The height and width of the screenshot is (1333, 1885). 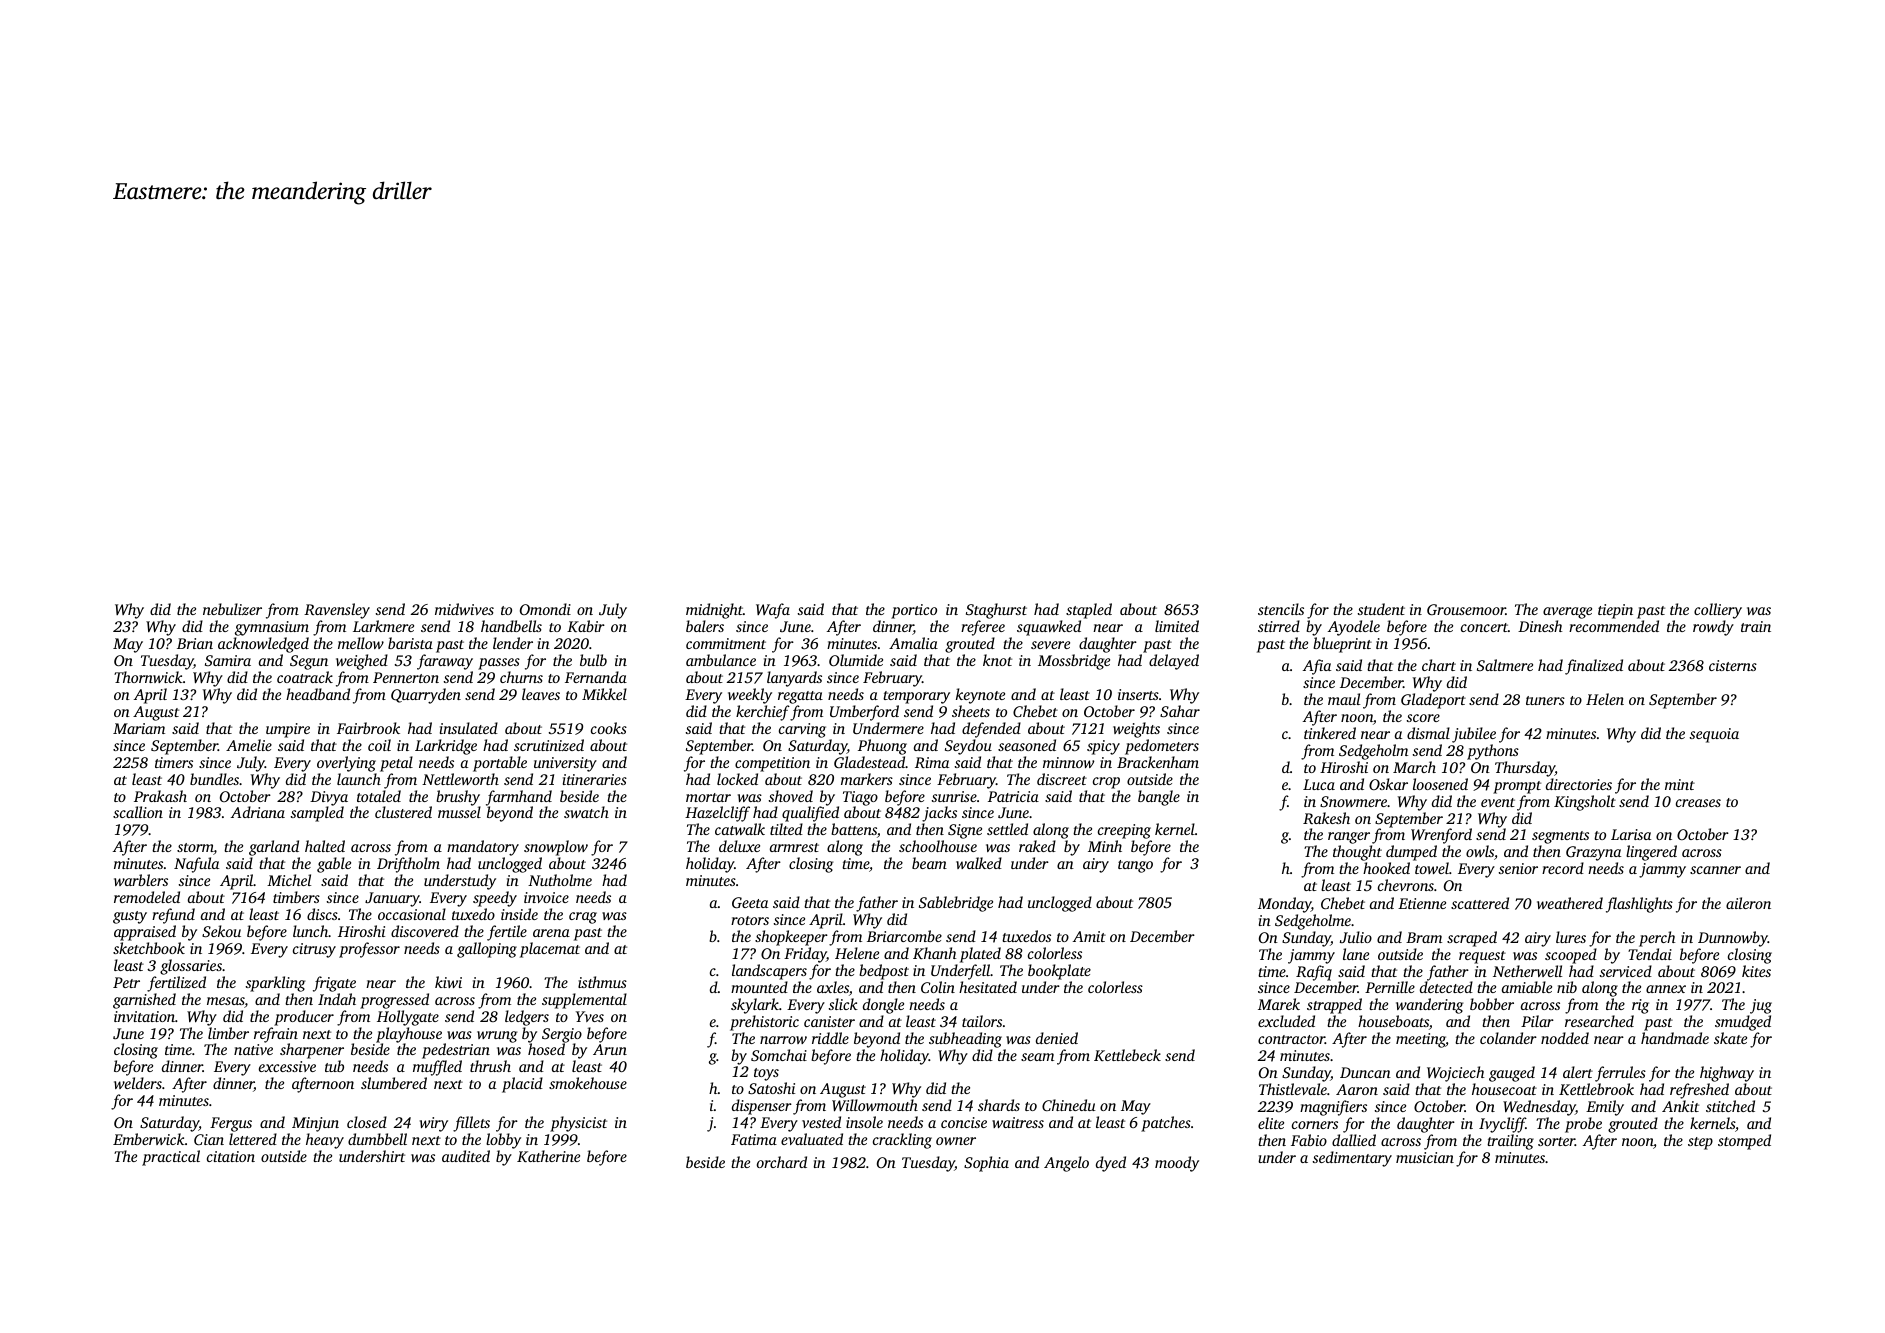 What do you see at coordinates (232, 609) in the screenshot?
I see `nebulizer` at bounding box center [232, 609].
